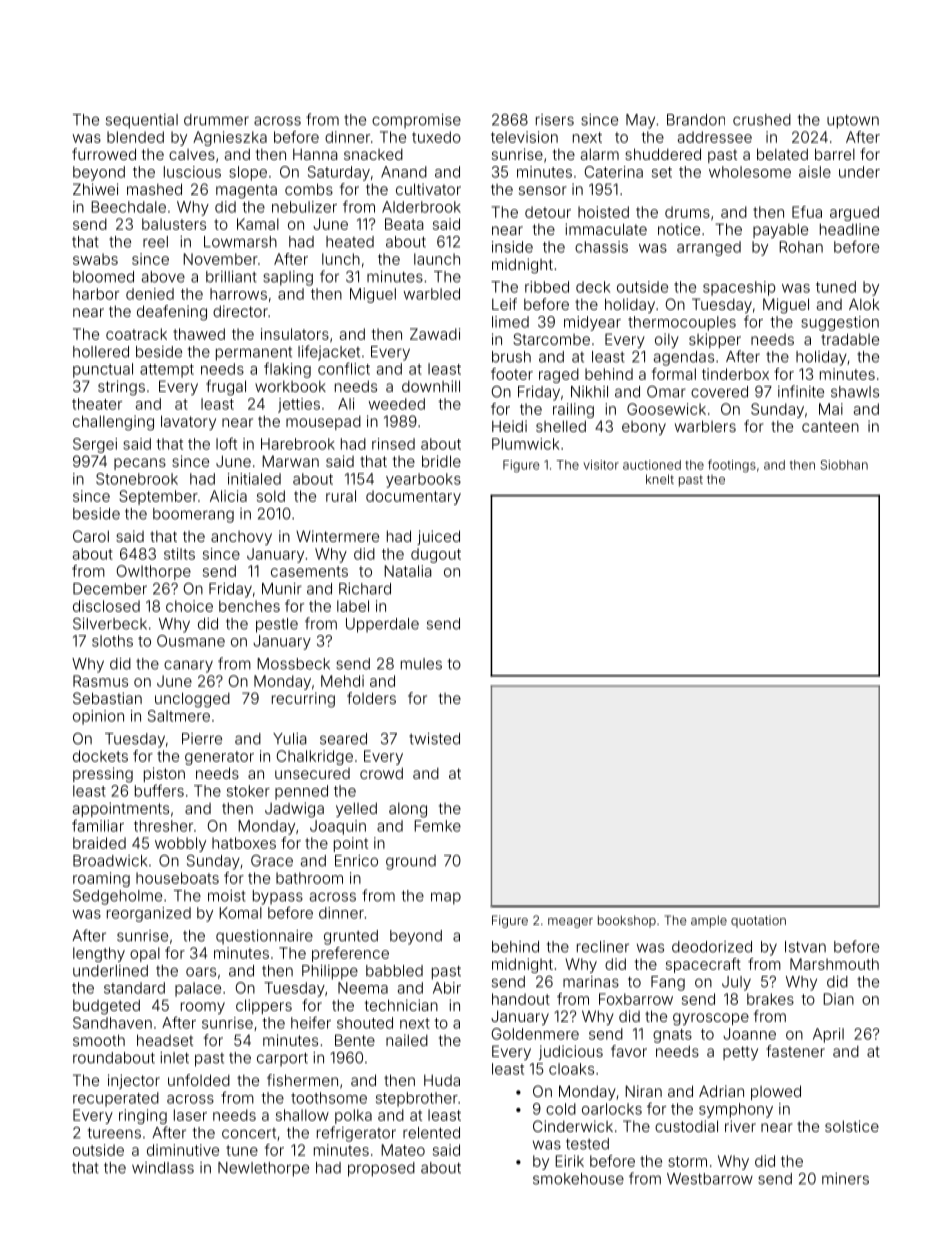 The width and height of the document is (952, 1233). Describe the element at coordinates (216, 120) in the document. I see `drummer` at that location.
